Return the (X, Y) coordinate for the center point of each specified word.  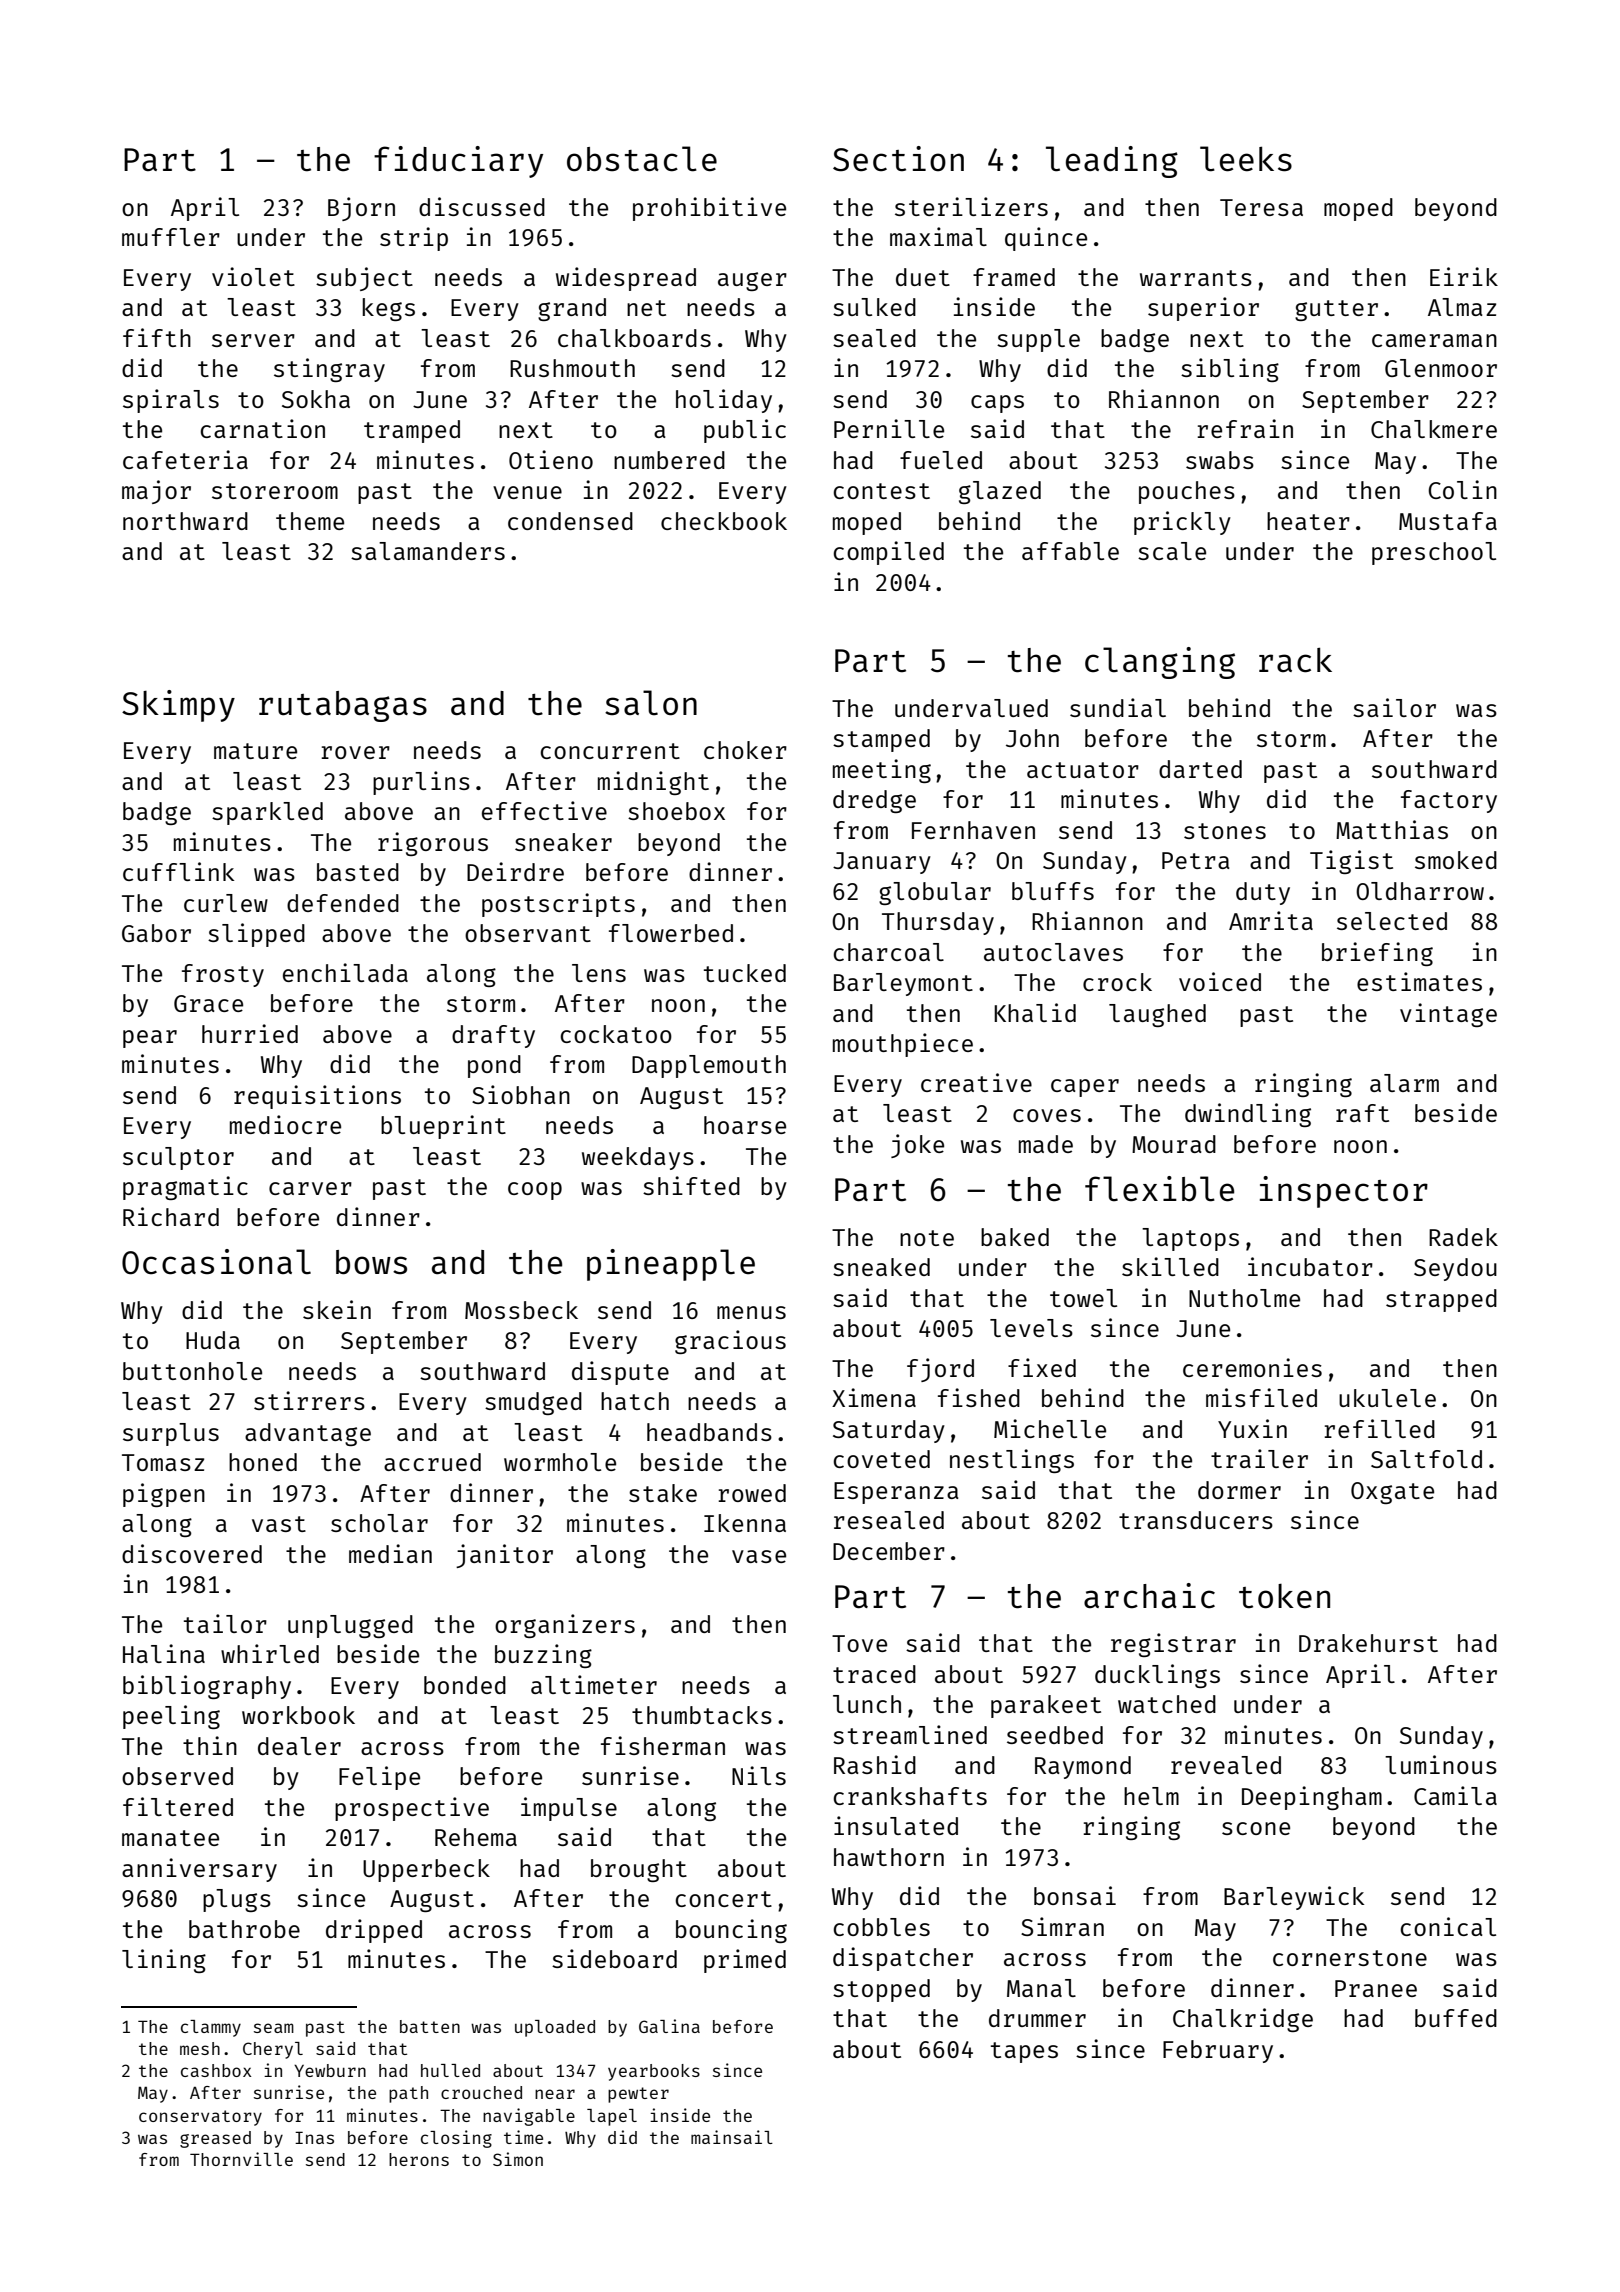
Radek (1463, 1237)
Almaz (1462, 307)
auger (752, 281)
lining (164, 1961)
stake (663, 1493)
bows (371, 1262)
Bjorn (361, 209)
